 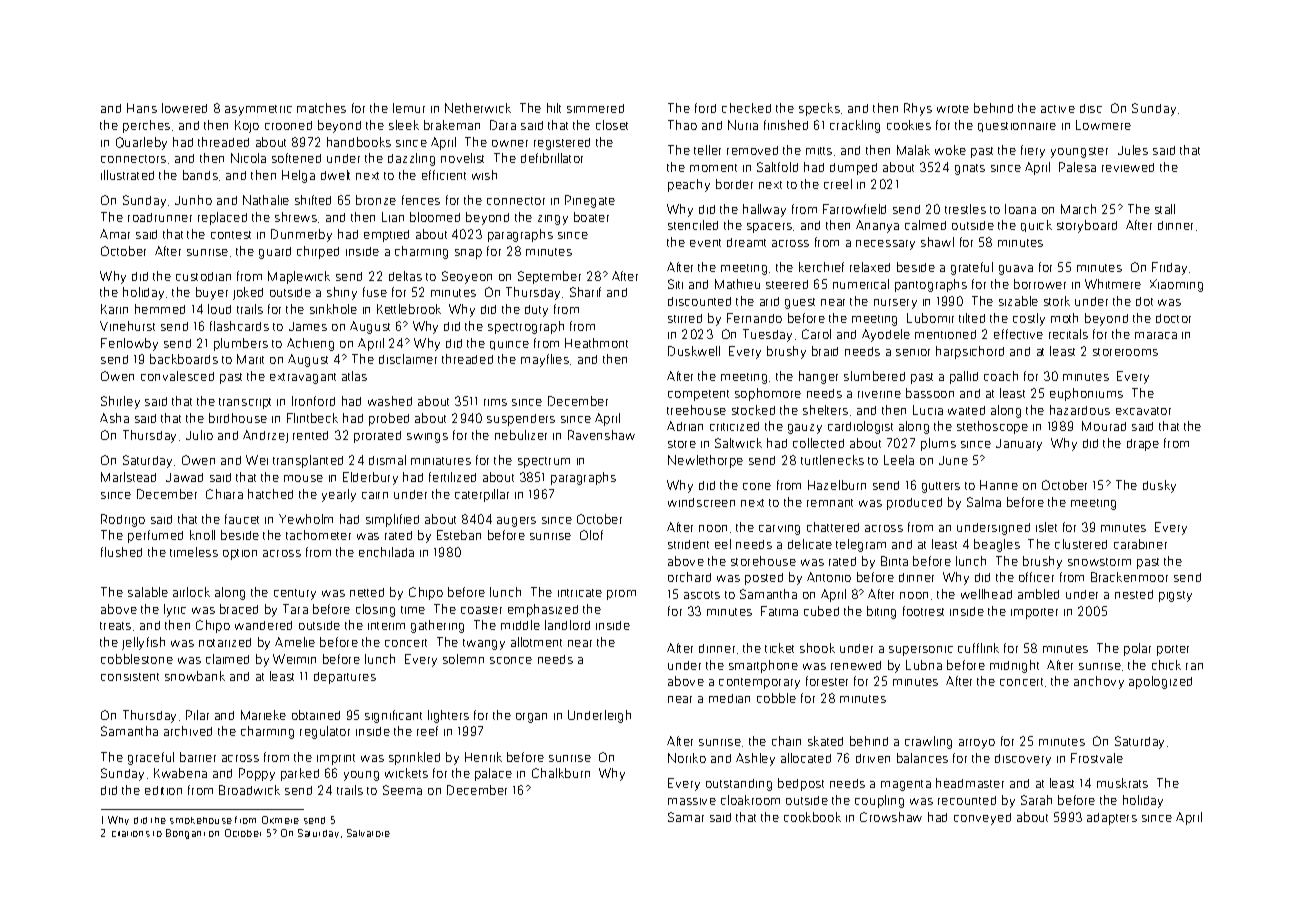 I want to click on middle, so click(x=520, y=625).
